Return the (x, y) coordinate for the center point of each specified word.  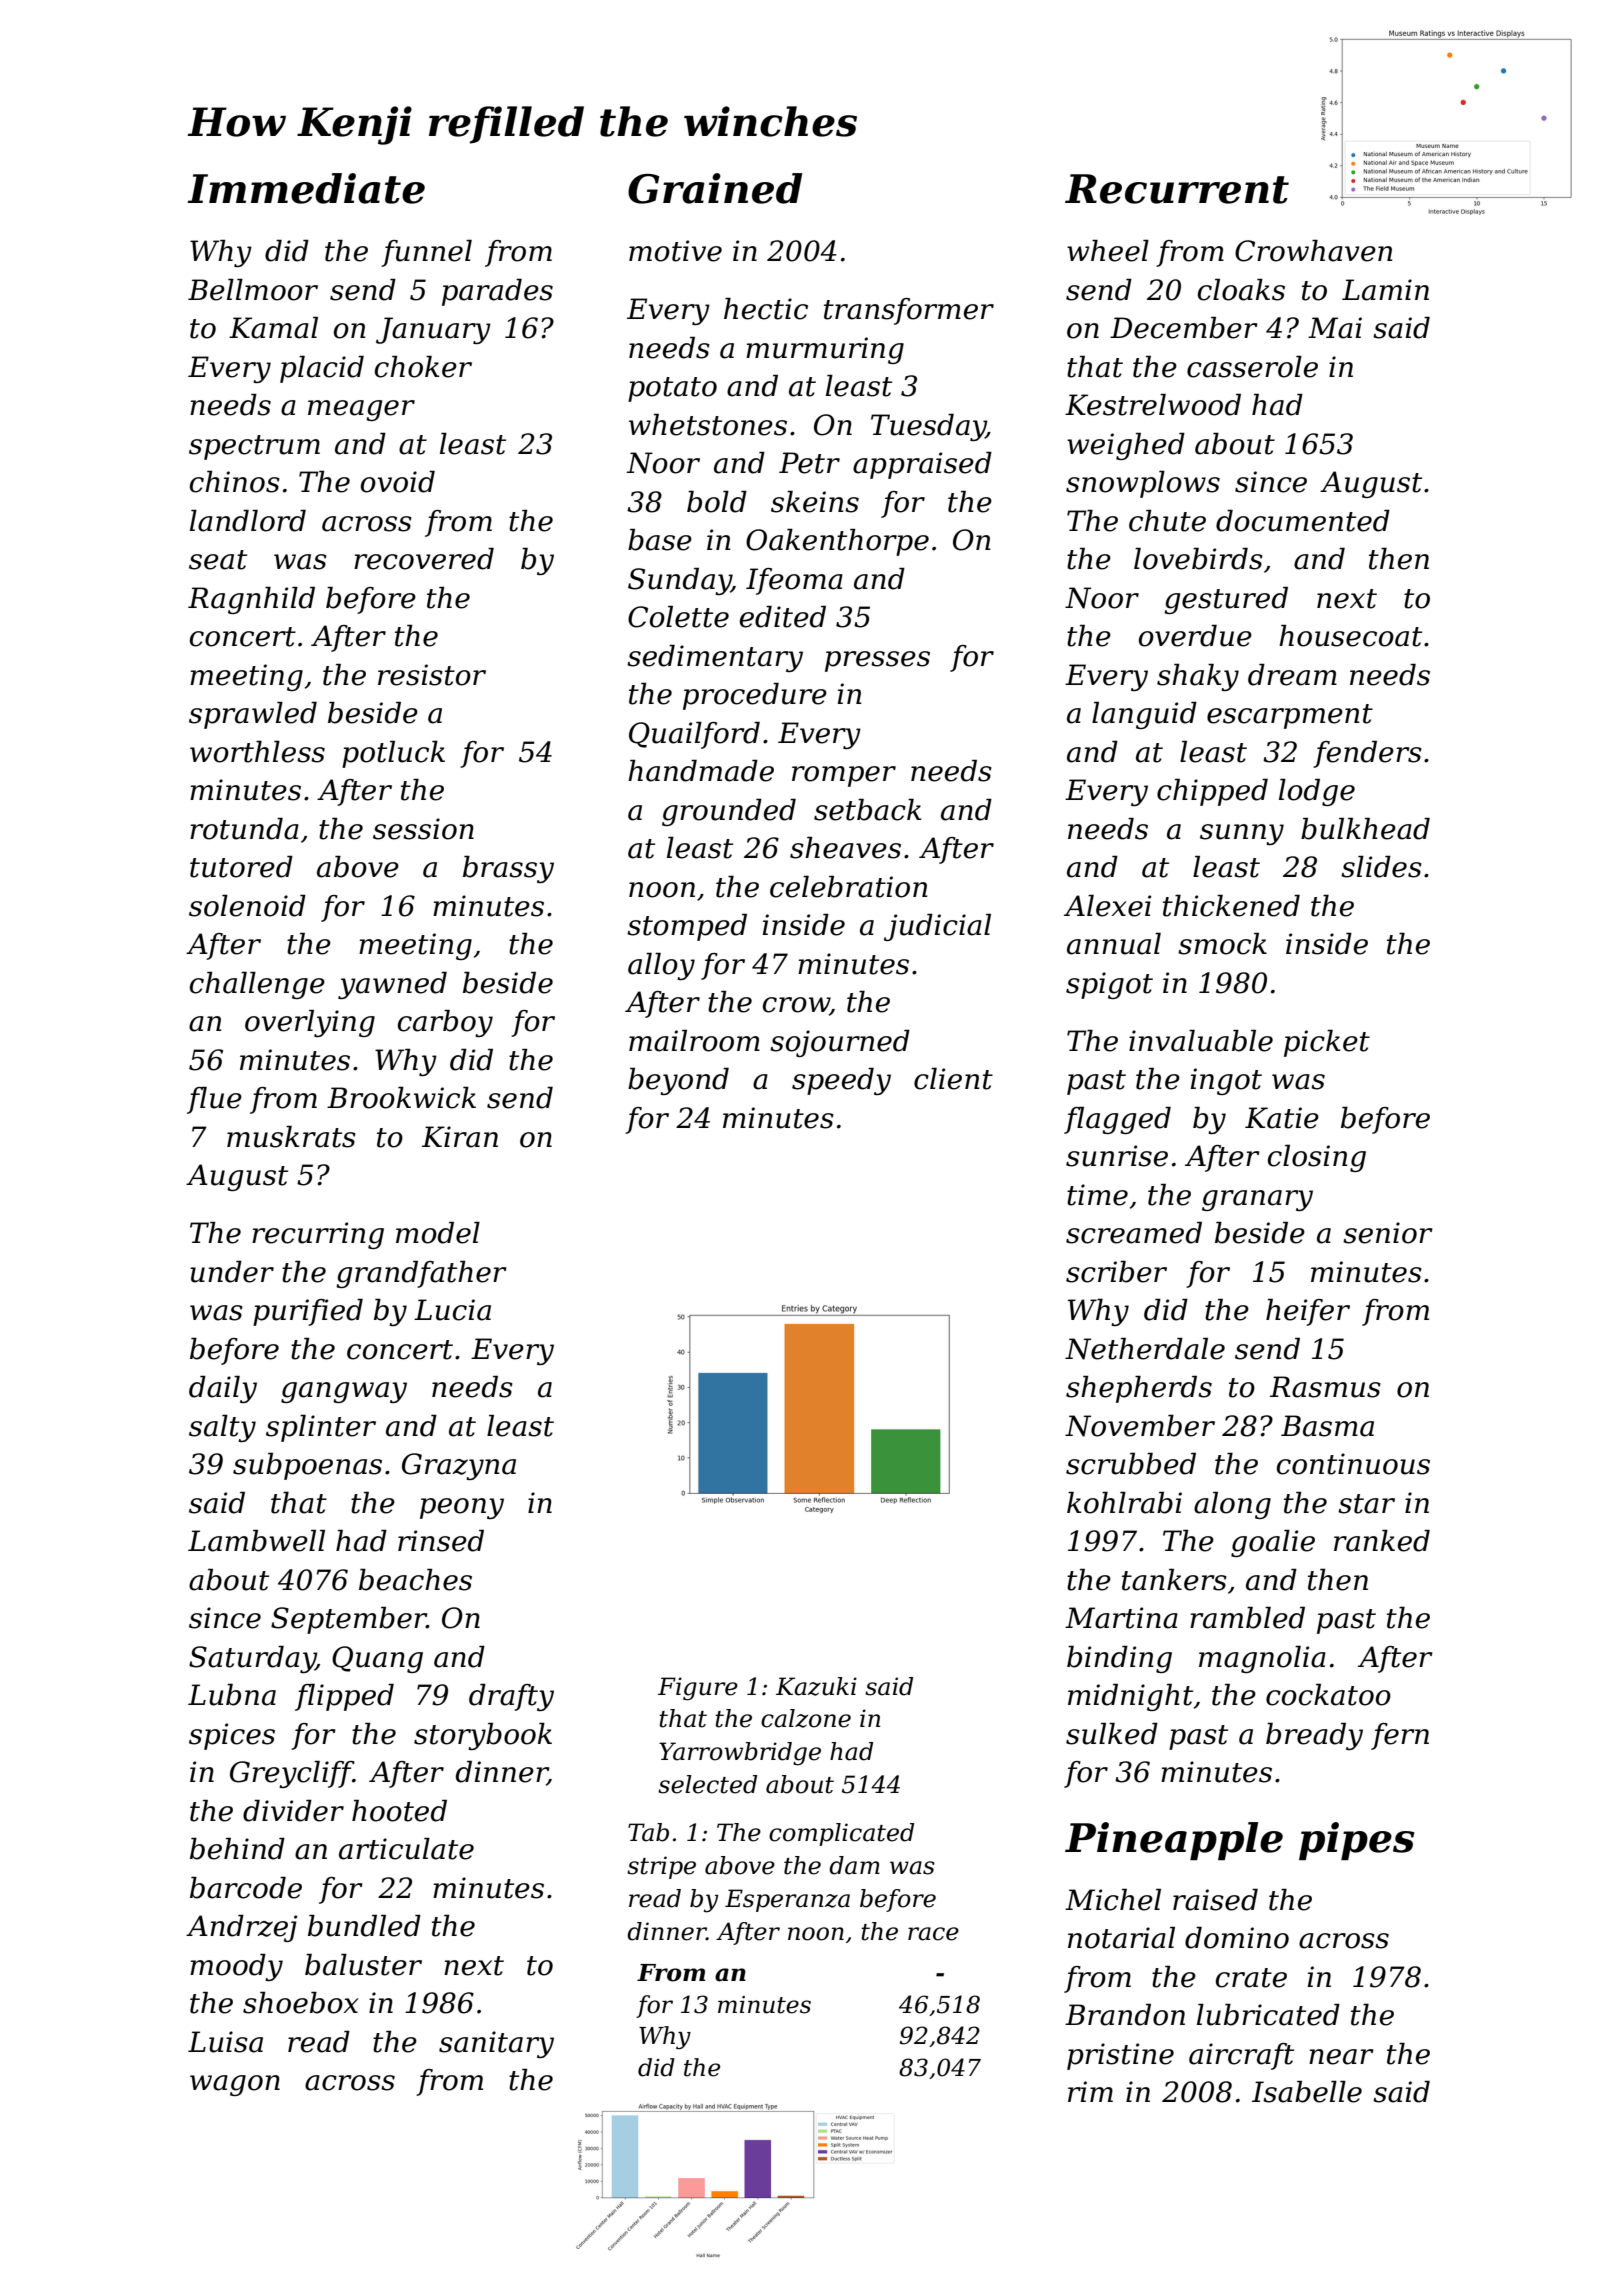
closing (1317, 1158)
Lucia (452, 1310)
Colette (678, 617)
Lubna (232, 1695)
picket (1327, 1043)
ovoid (398, 482)
